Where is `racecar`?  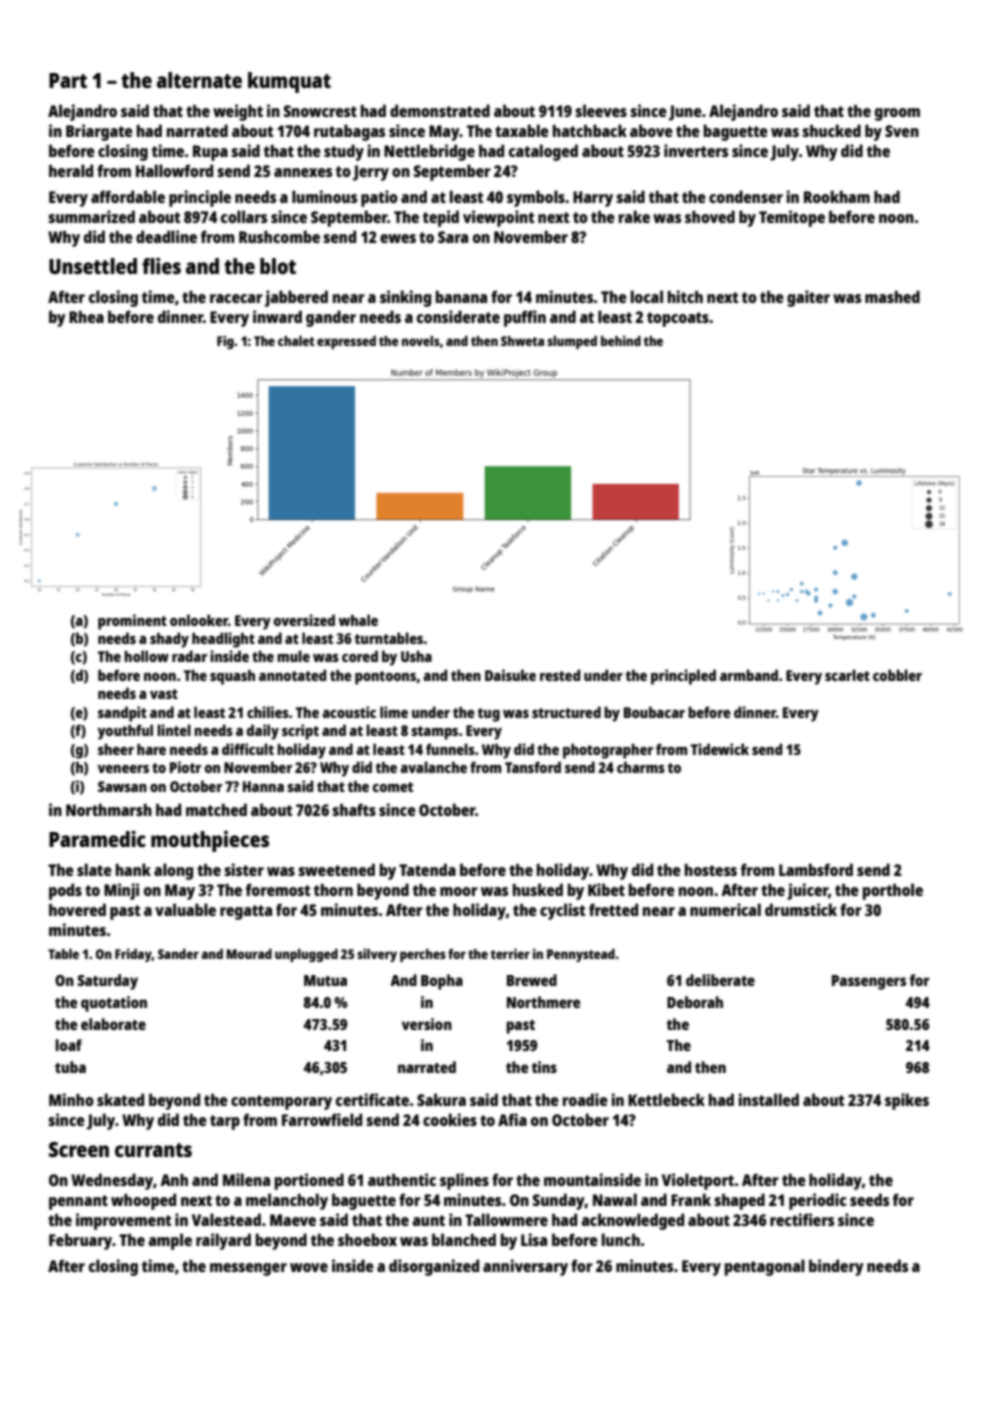
racecar is located at coordinates (236, 298).
